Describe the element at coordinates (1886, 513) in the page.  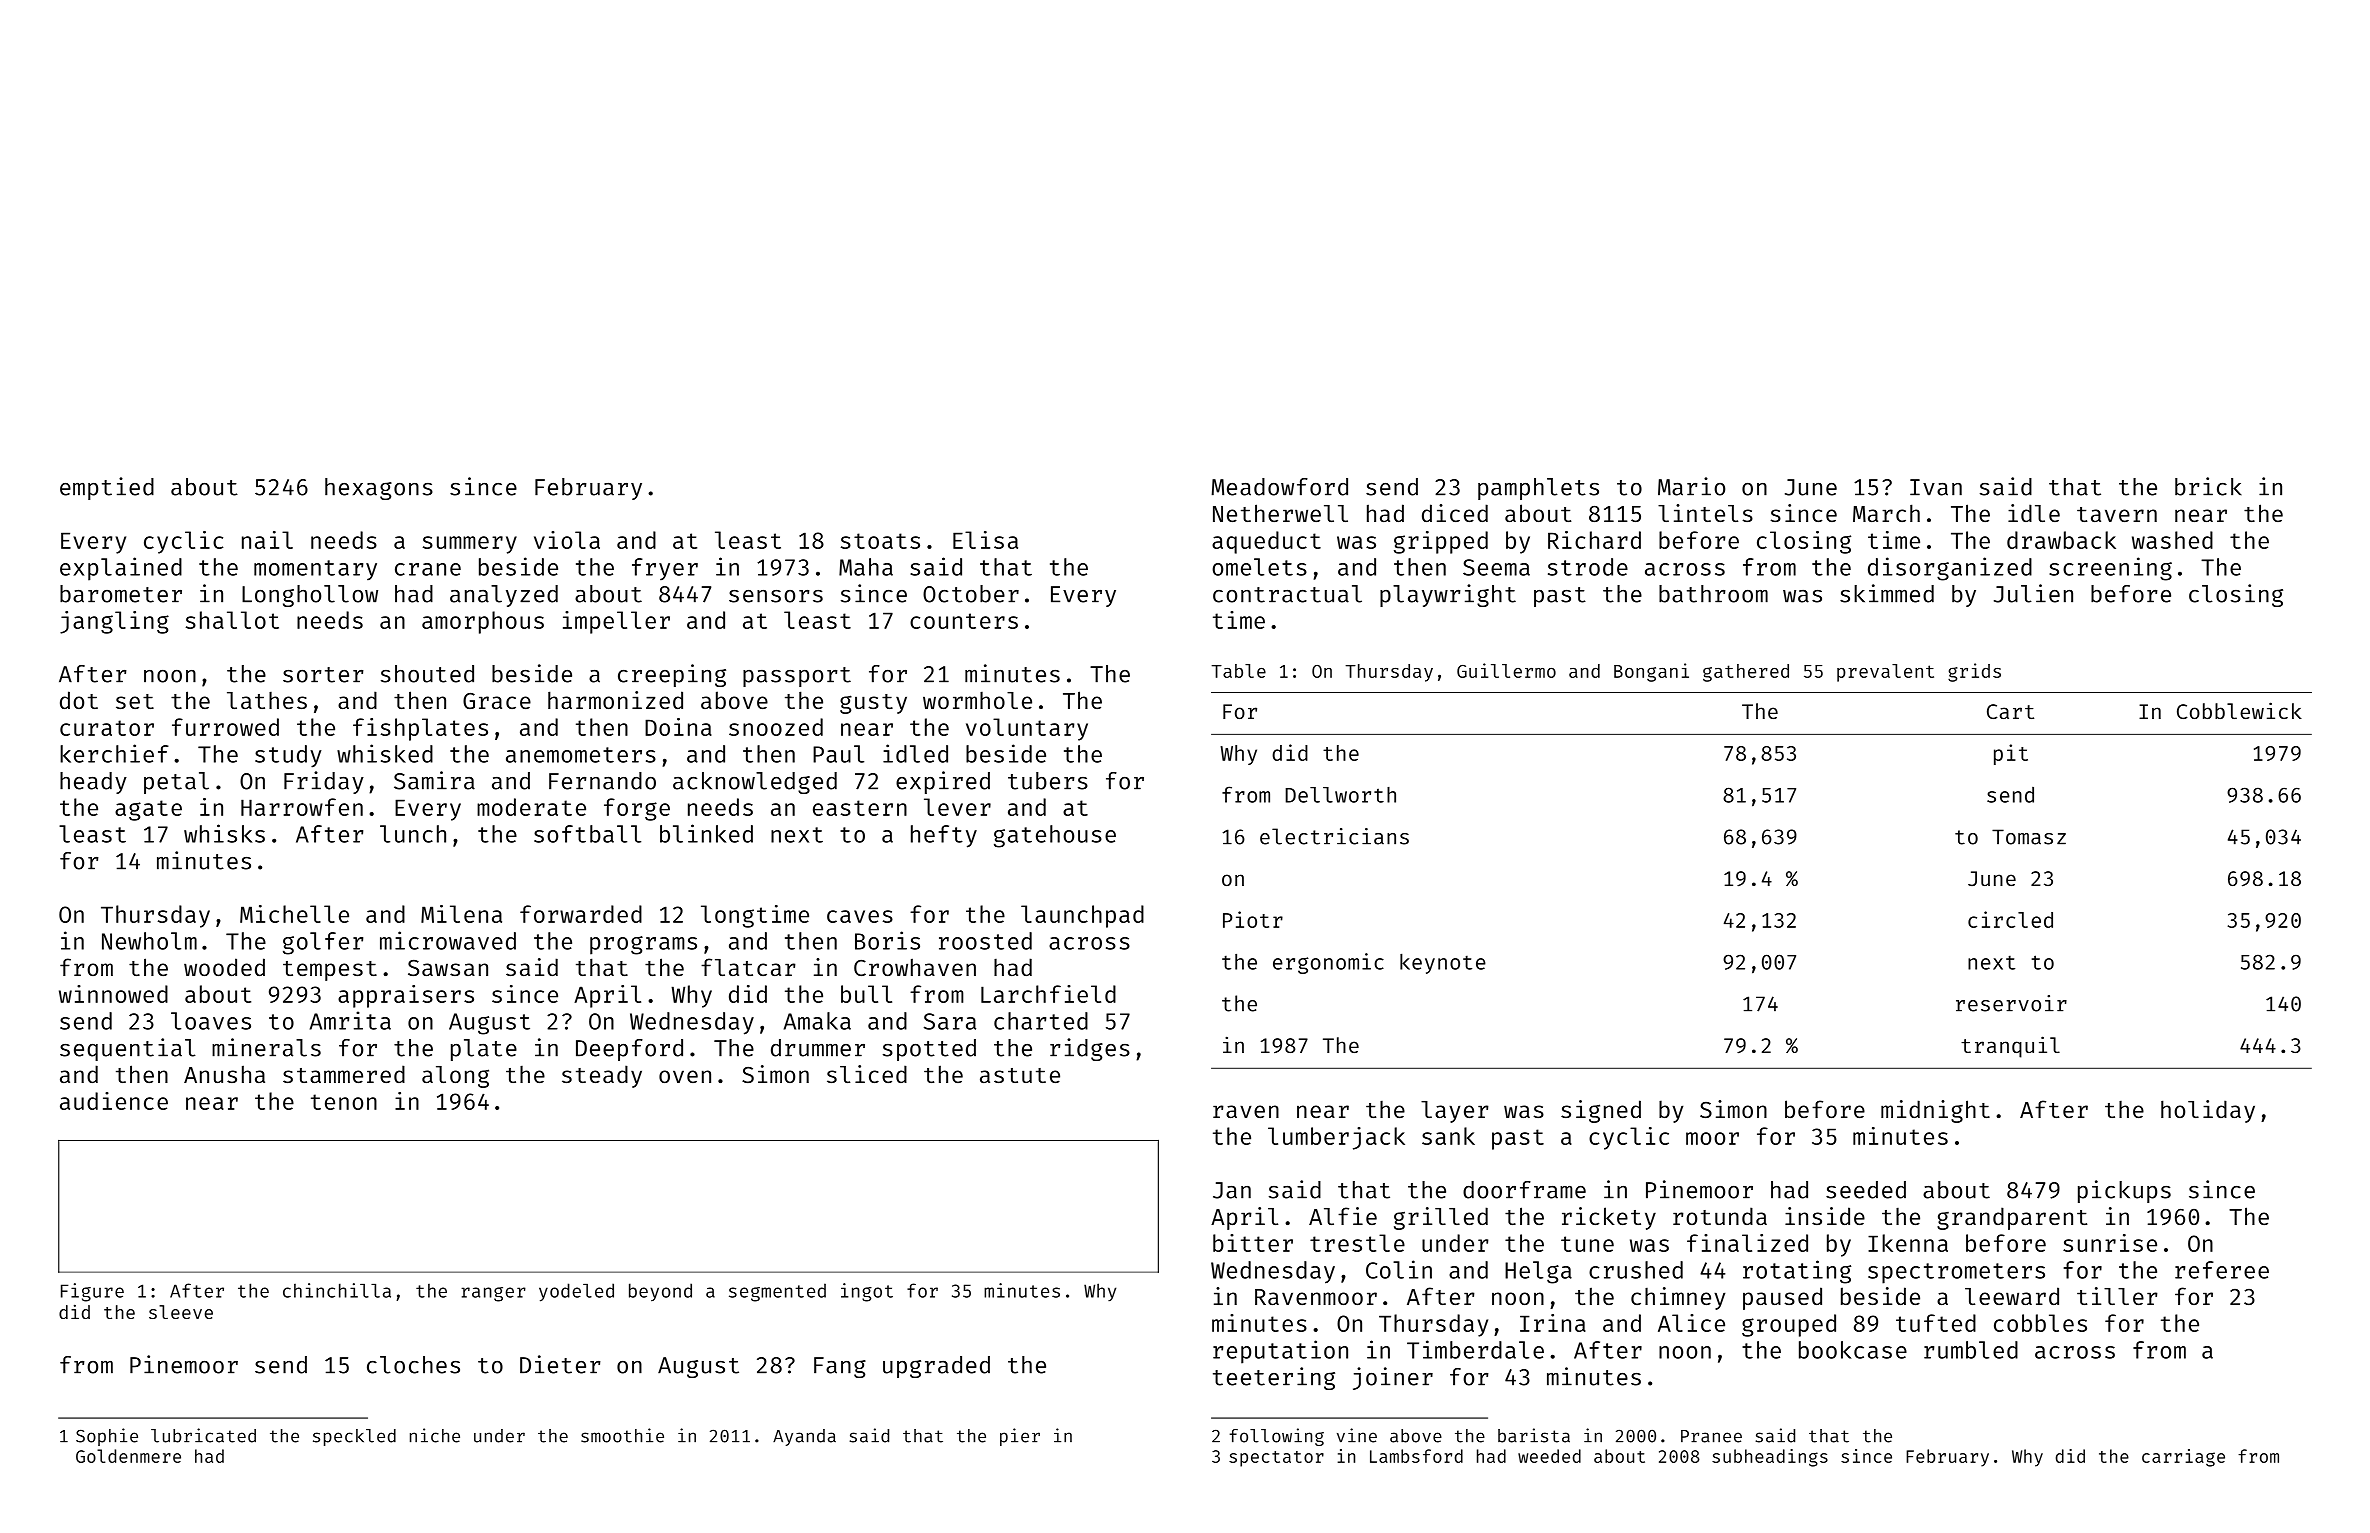
I see `March` at that location.
